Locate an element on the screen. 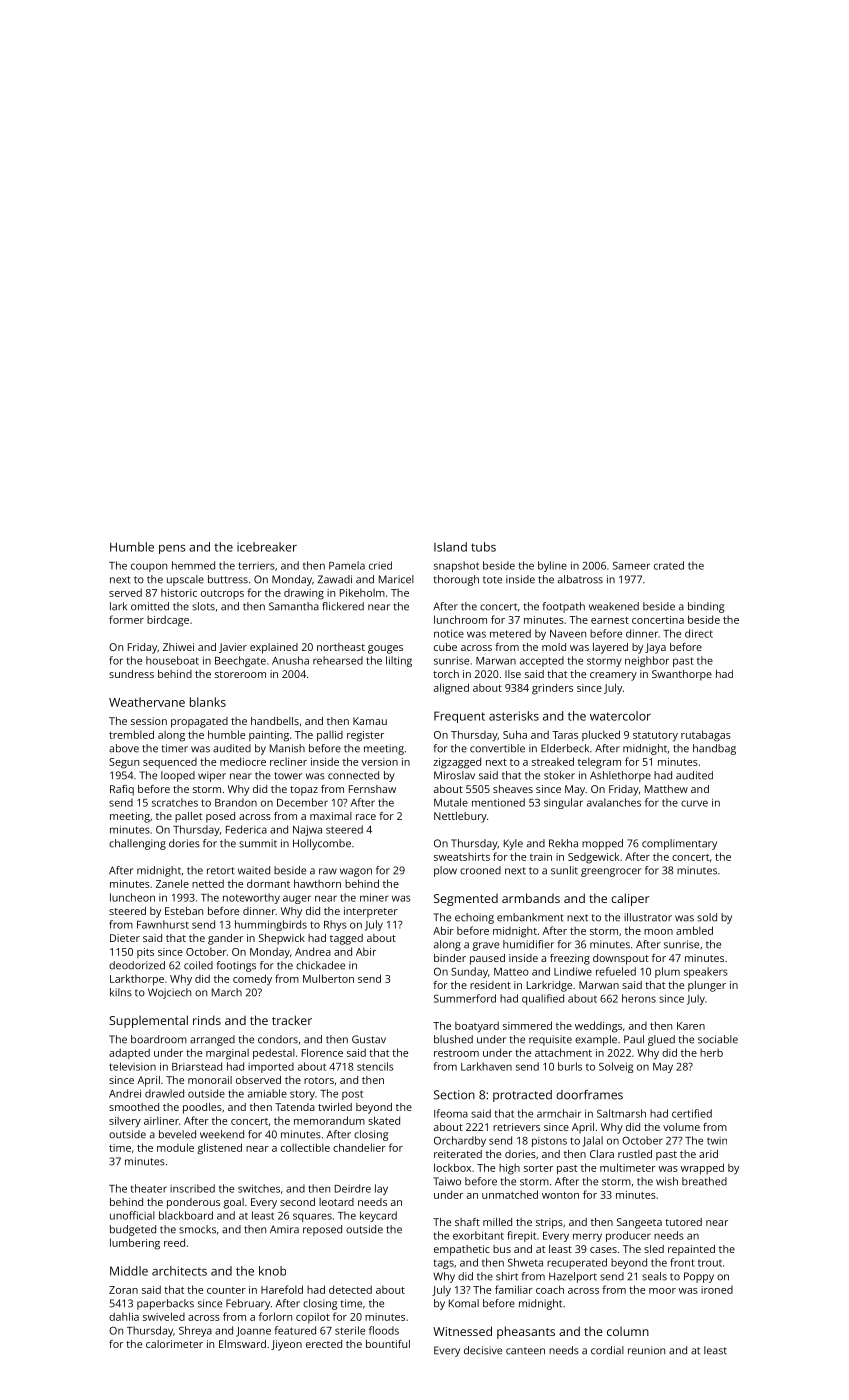 The width and height of the screenshot is (849, 1400). plow is located at coordinates (445, 871).
